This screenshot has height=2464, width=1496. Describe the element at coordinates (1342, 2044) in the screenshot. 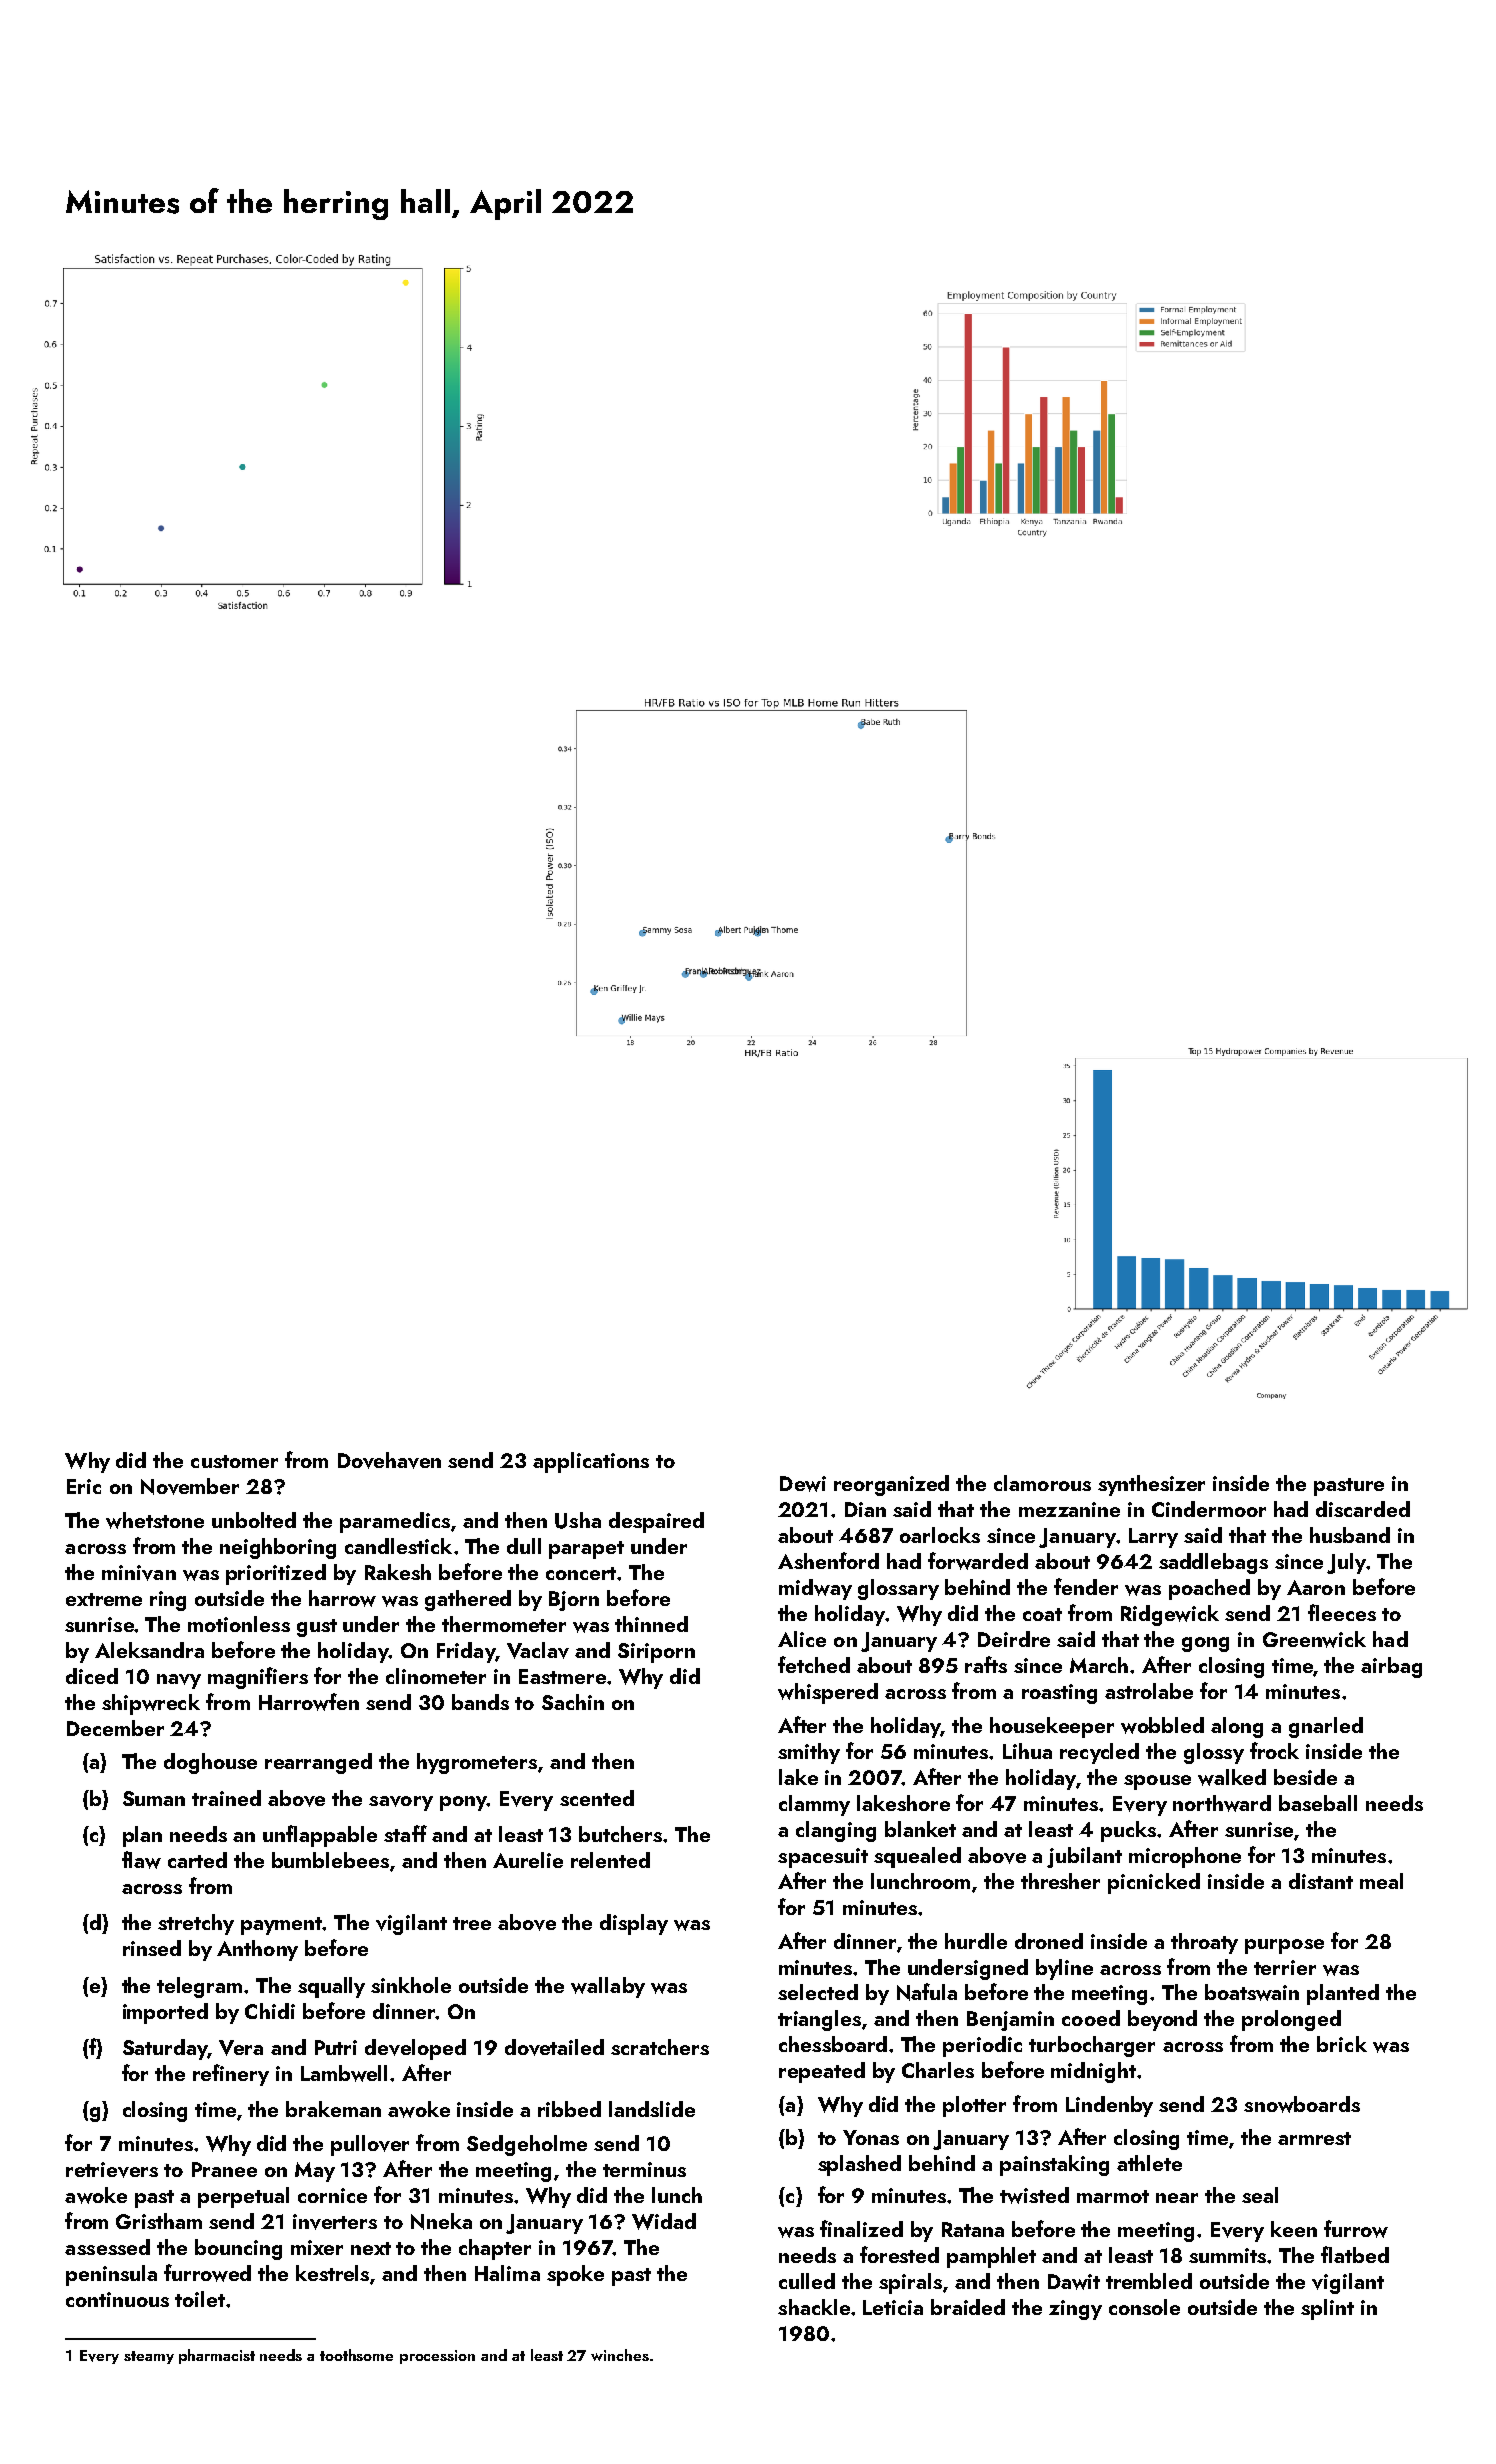

I see `brick` at that location.
